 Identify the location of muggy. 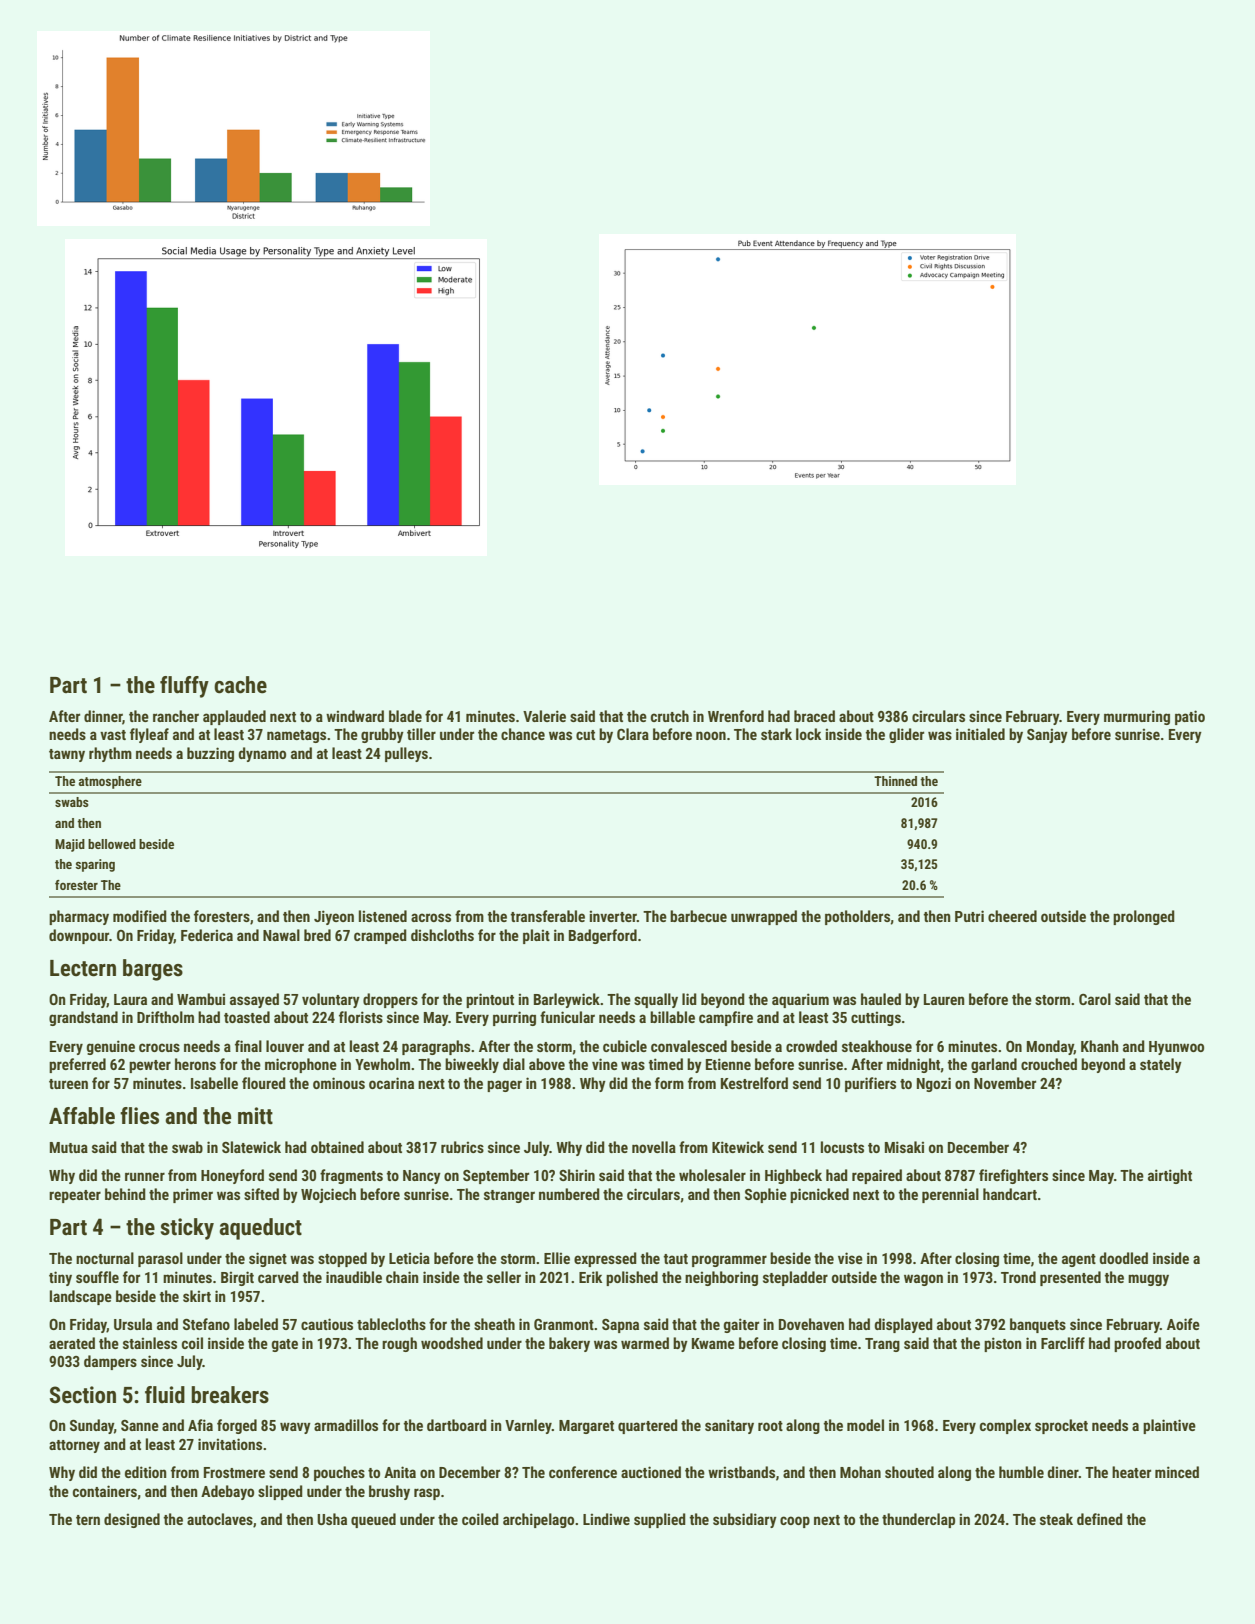
(1148, 1280).
